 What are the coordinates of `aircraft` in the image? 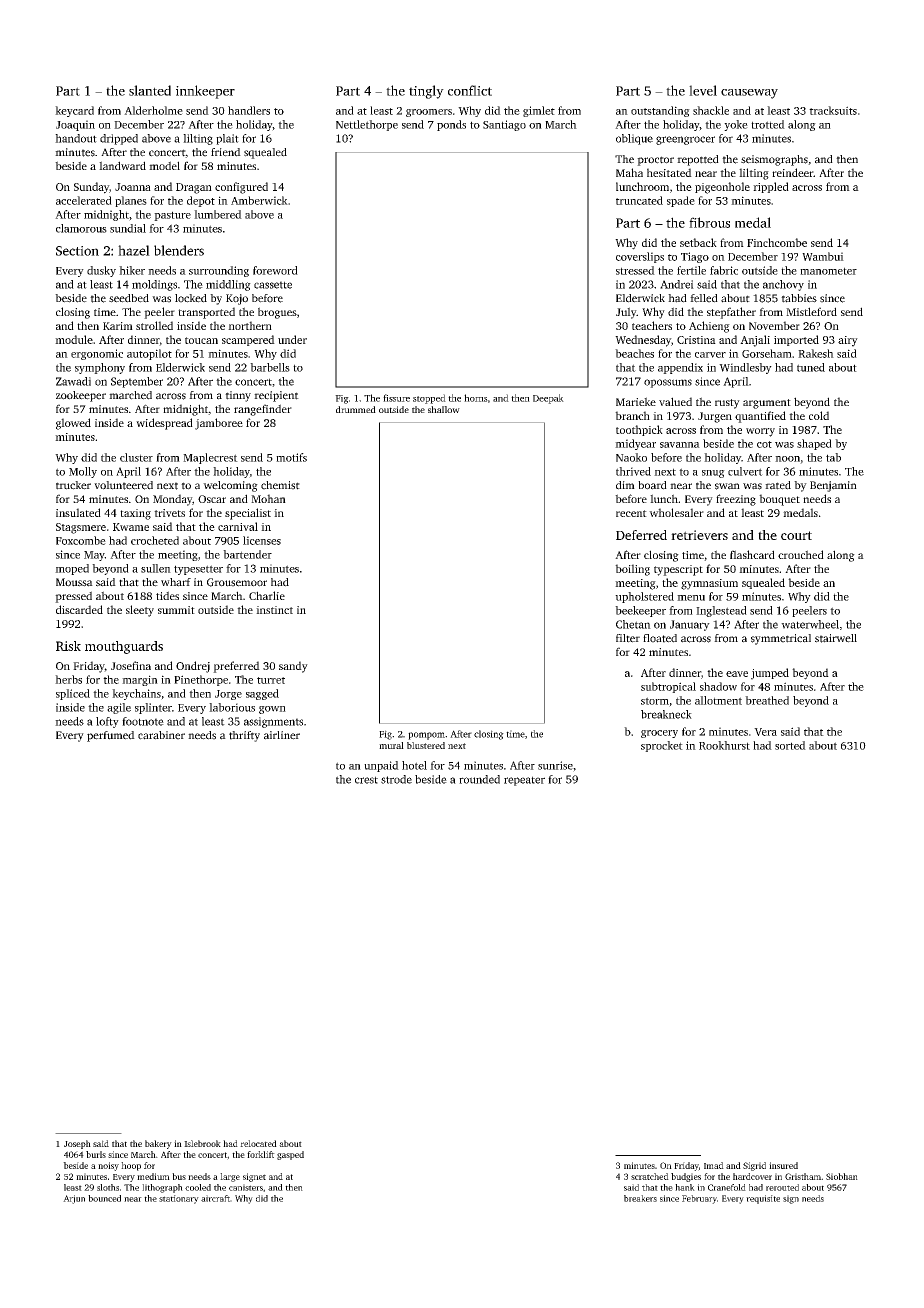 It's located at (215, 1198).
